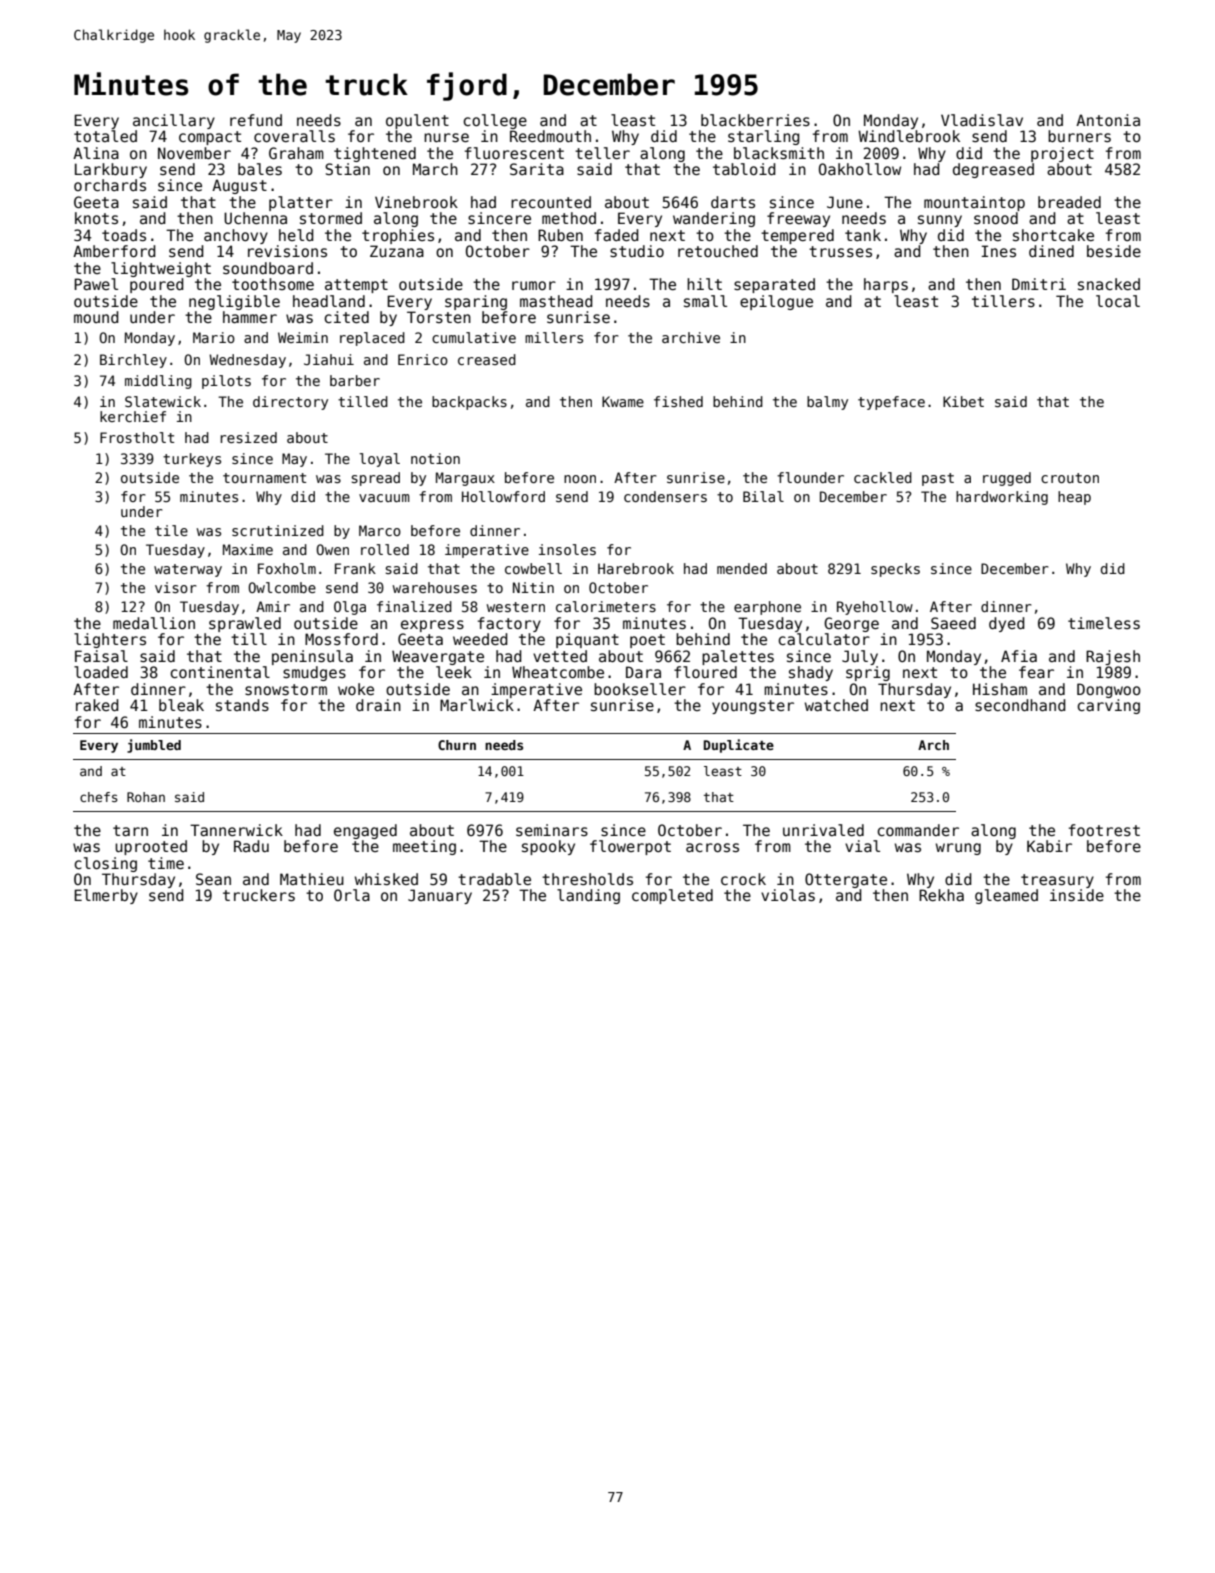 The image size is (1215, 1573). What do you see at coordinates (192, 460) in the screenshot?
I see `turkeys` at bounding box center [192, 460].
